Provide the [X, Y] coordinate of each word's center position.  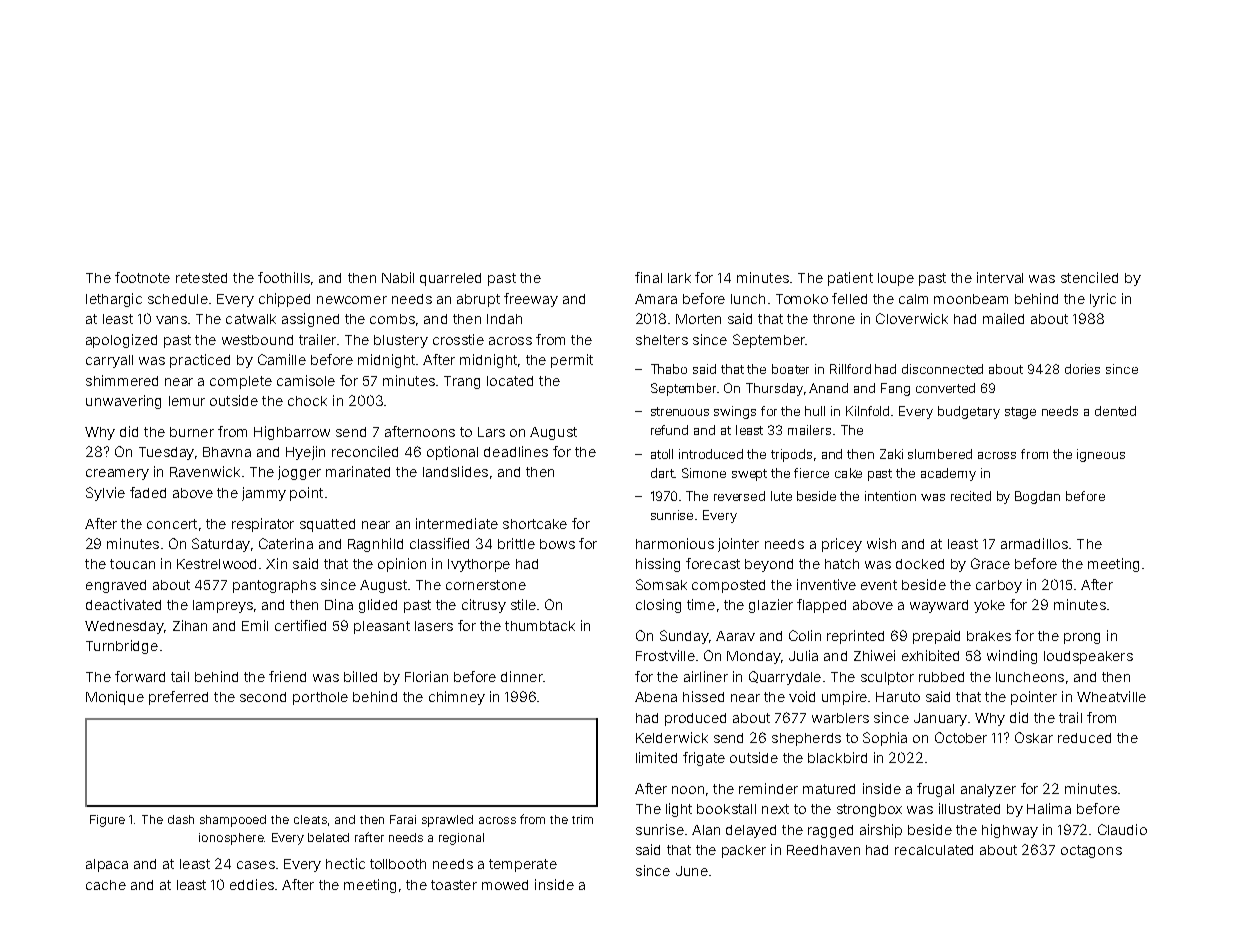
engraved [116, 586]
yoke [989, 606]
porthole [320, 698]
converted [945, 388]
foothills [284, 277]
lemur [187, 401]
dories [1082, 369]
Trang [462, 382]
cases [256, 865]
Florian [426, 676]
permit [572, 361]
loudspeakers [1088, 657]
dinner [522, 676]
